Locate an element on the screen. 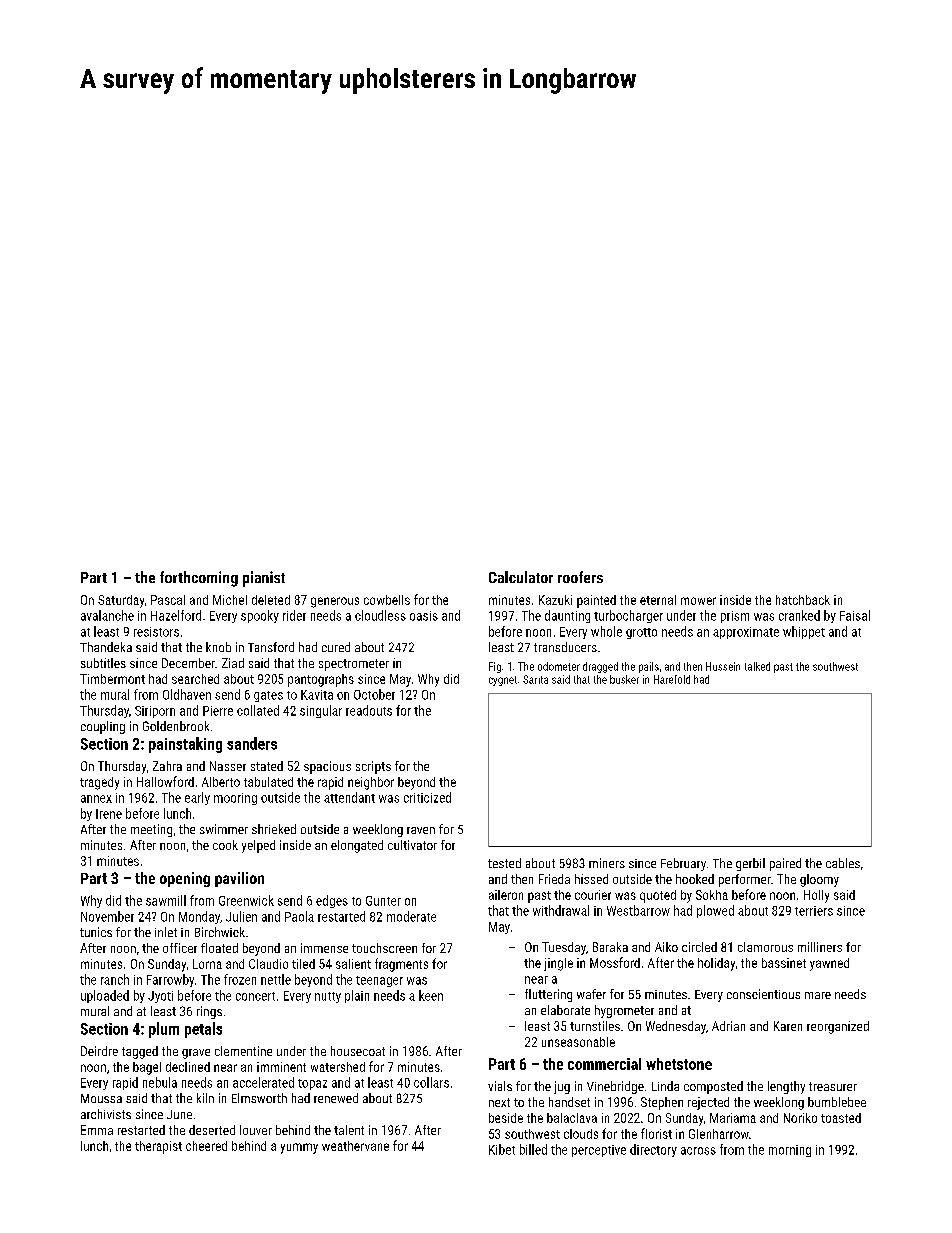  watershed is located at coordinates (338, 1067).
